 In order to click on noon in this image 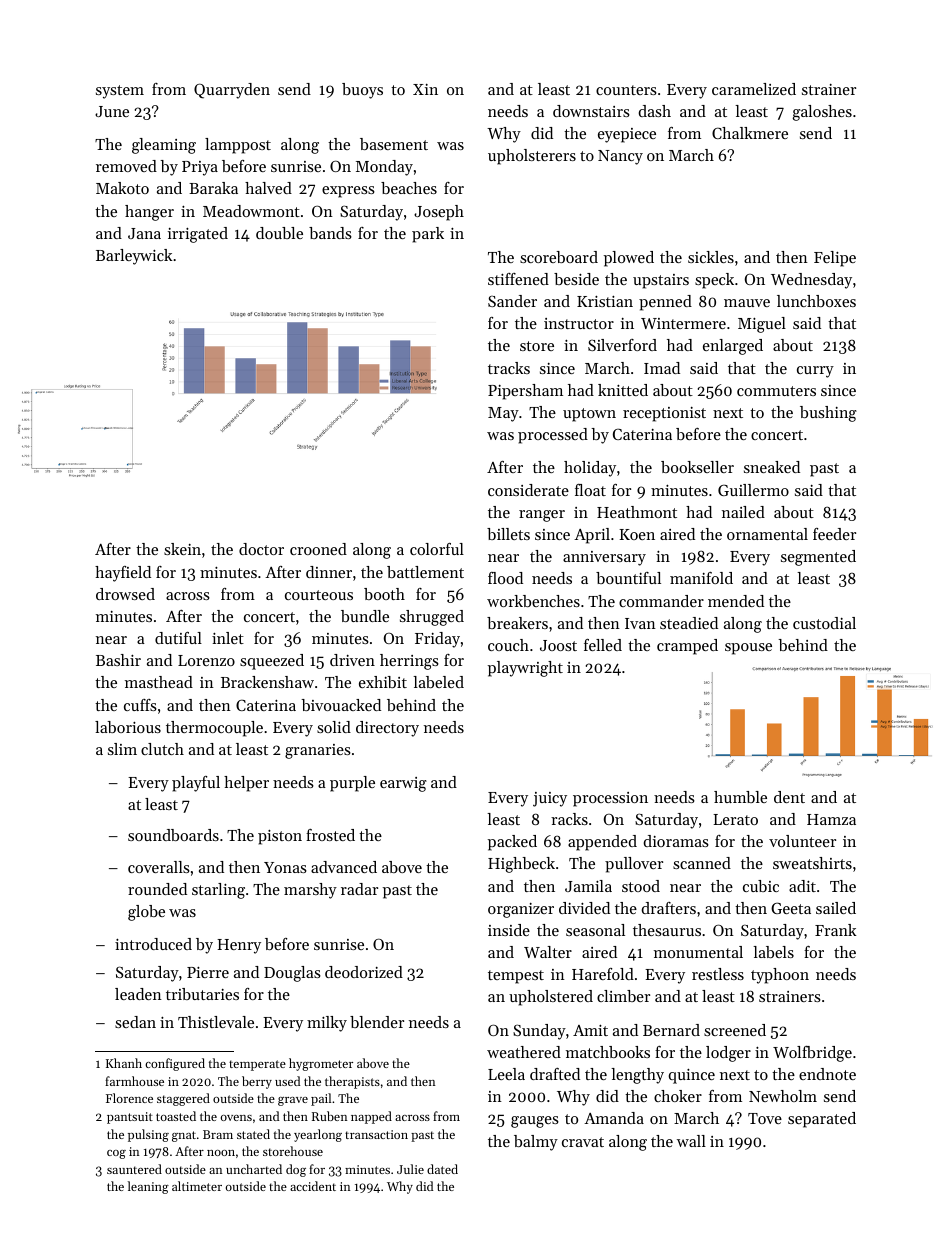, I will do `click(221, 1153)`.
